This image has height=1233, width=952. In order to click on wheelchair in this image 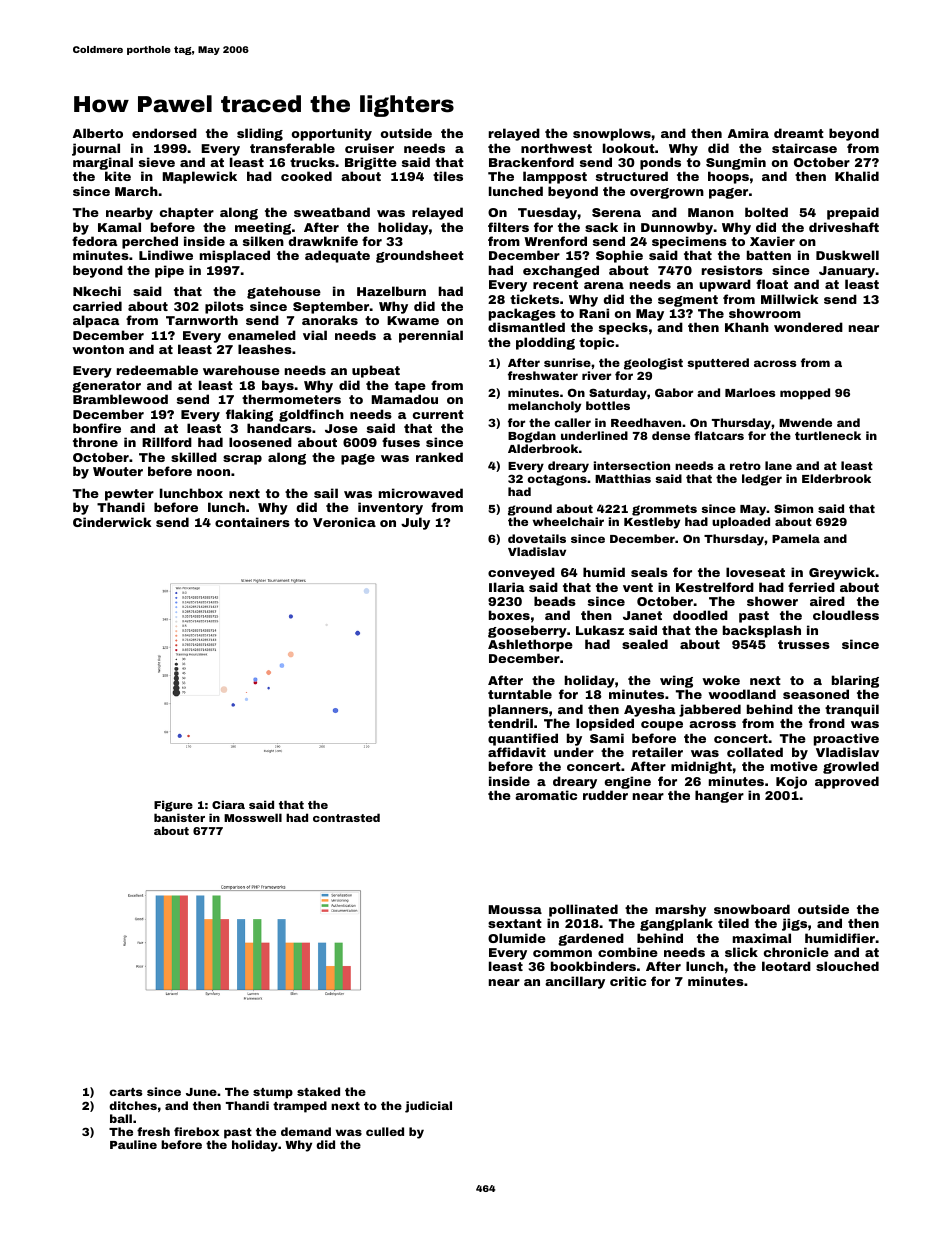, I will do `click(568, 521)`.
